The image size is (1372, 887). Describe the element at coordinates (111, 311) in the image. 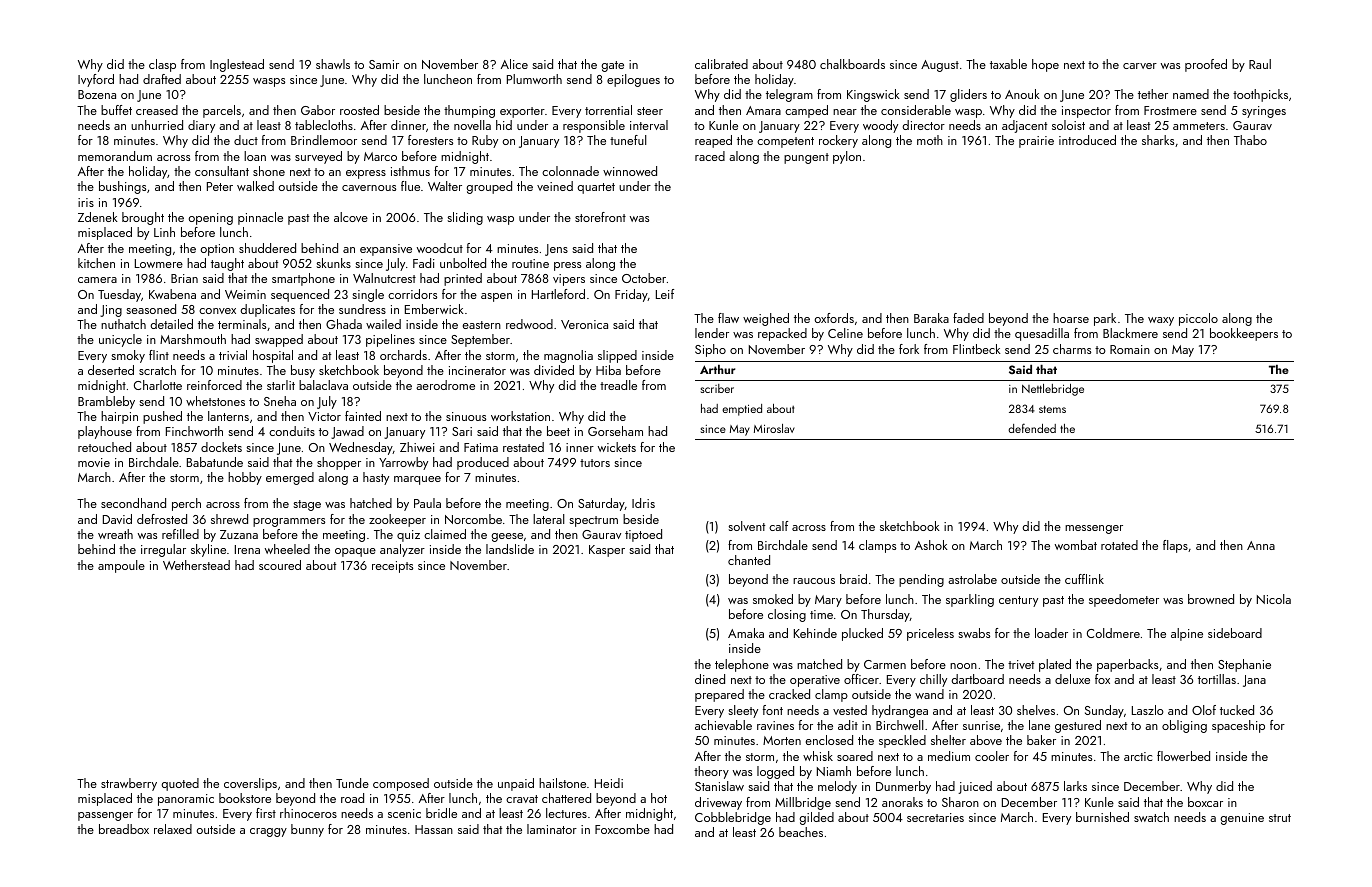

I see `Jing` at that location.
